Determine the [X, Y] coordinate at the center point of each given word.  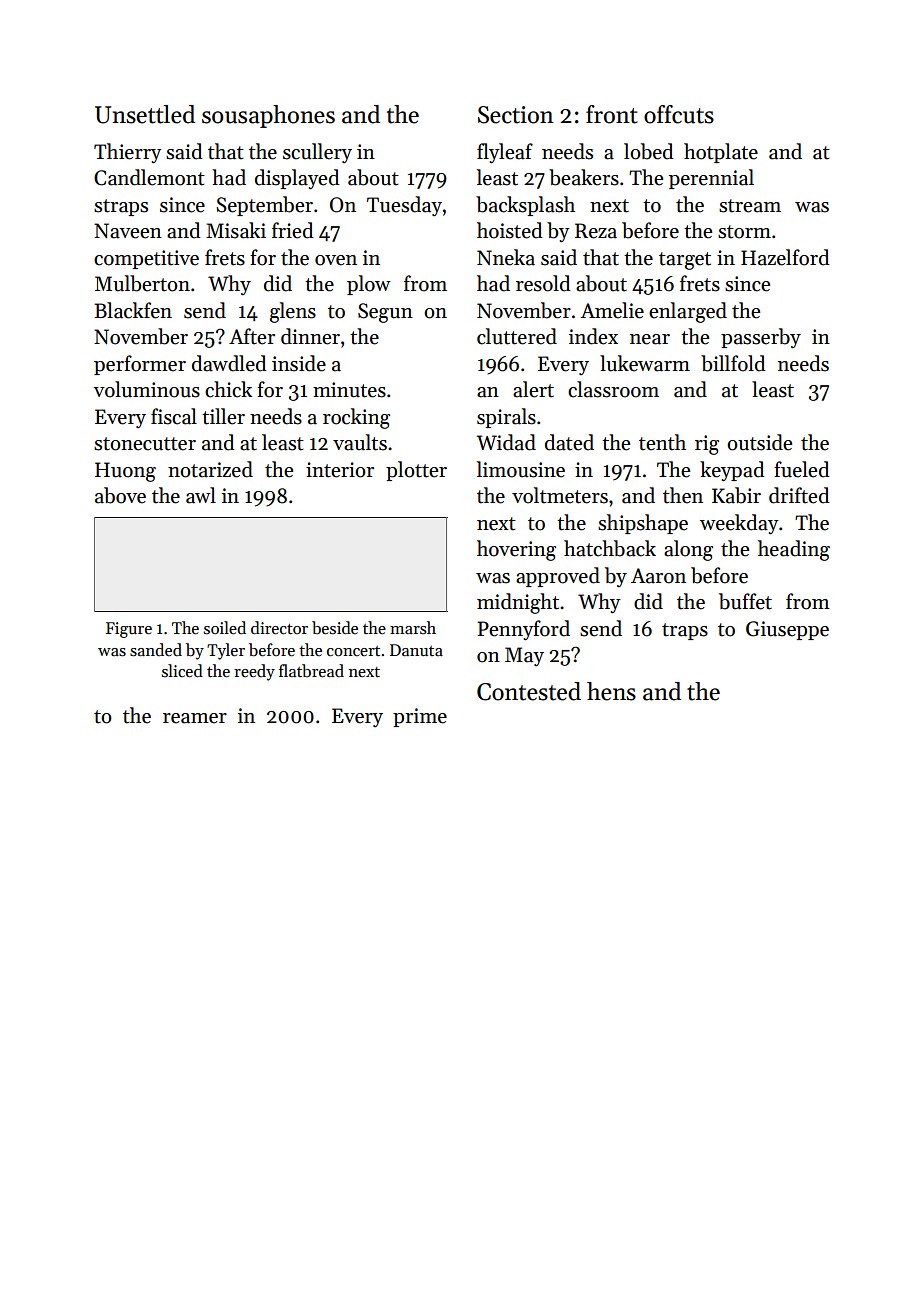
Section [516, 115]
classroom [613, 389]
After [252, 336]
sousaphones [268, 116]
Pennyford [523, 630]
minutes [349, 390]
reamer [195, 718]
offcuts [679, 114]
